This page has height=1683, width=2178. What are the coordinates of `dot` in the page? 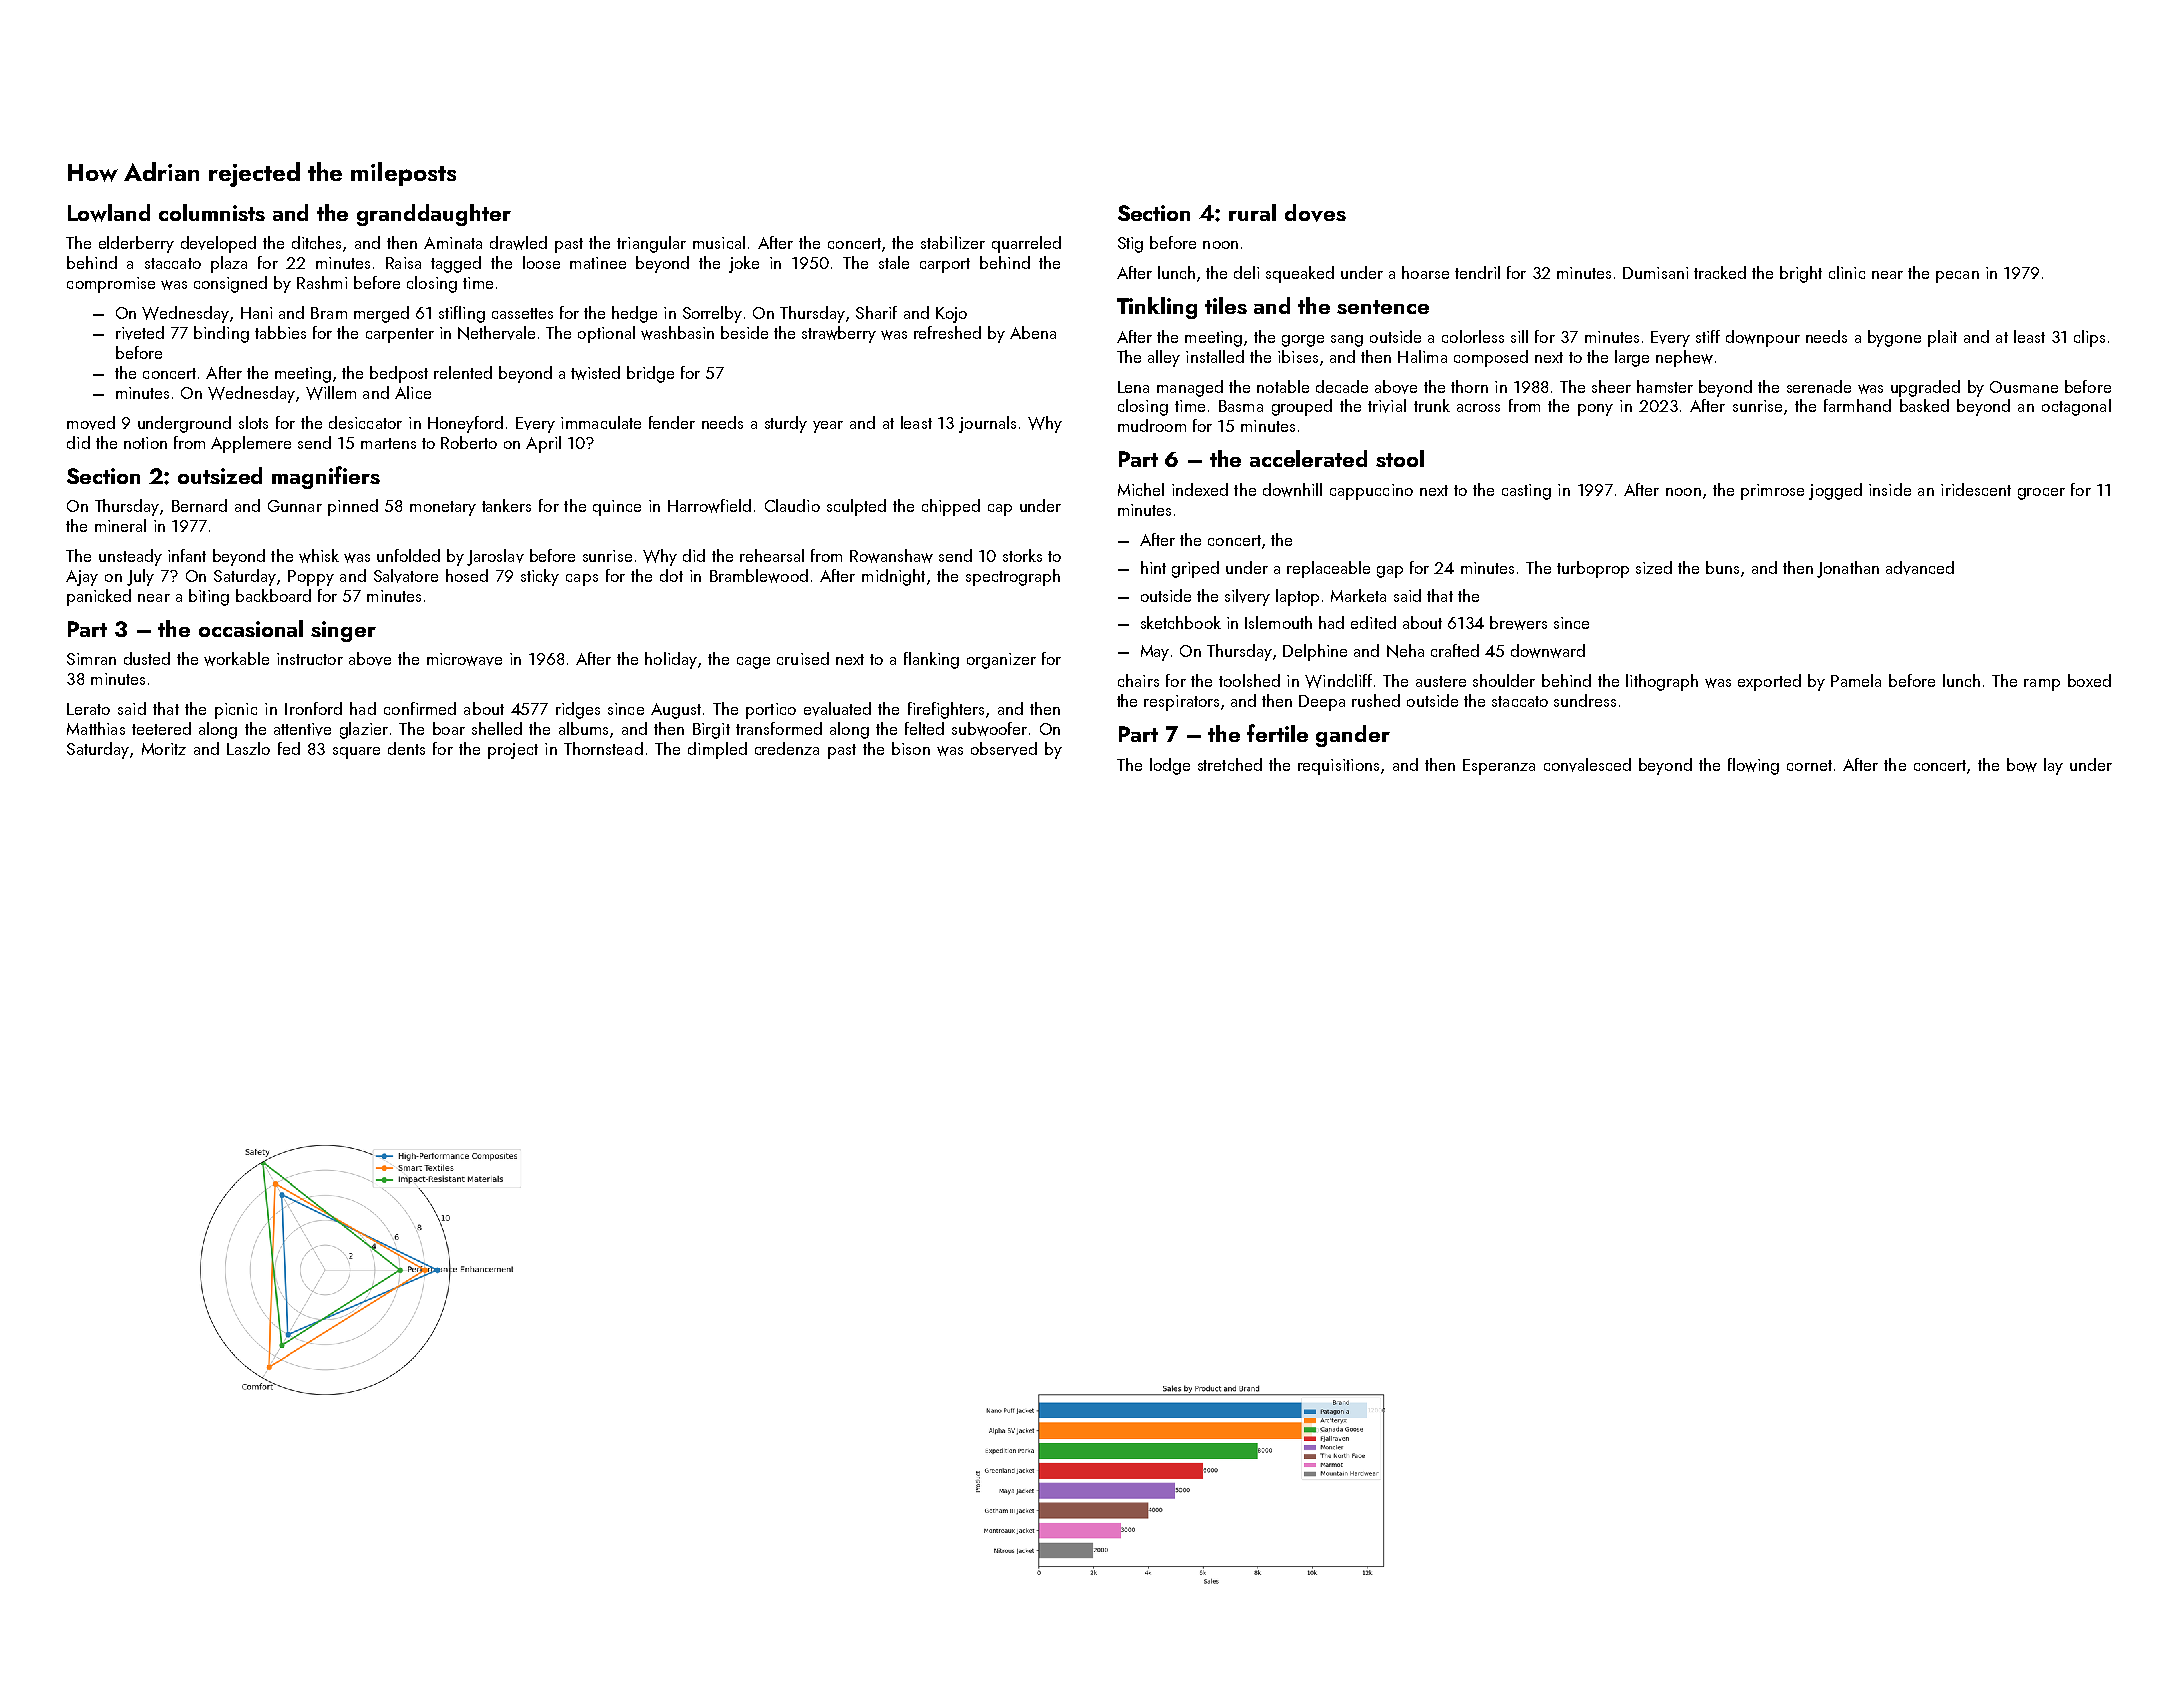 It's located at (671, 575).
